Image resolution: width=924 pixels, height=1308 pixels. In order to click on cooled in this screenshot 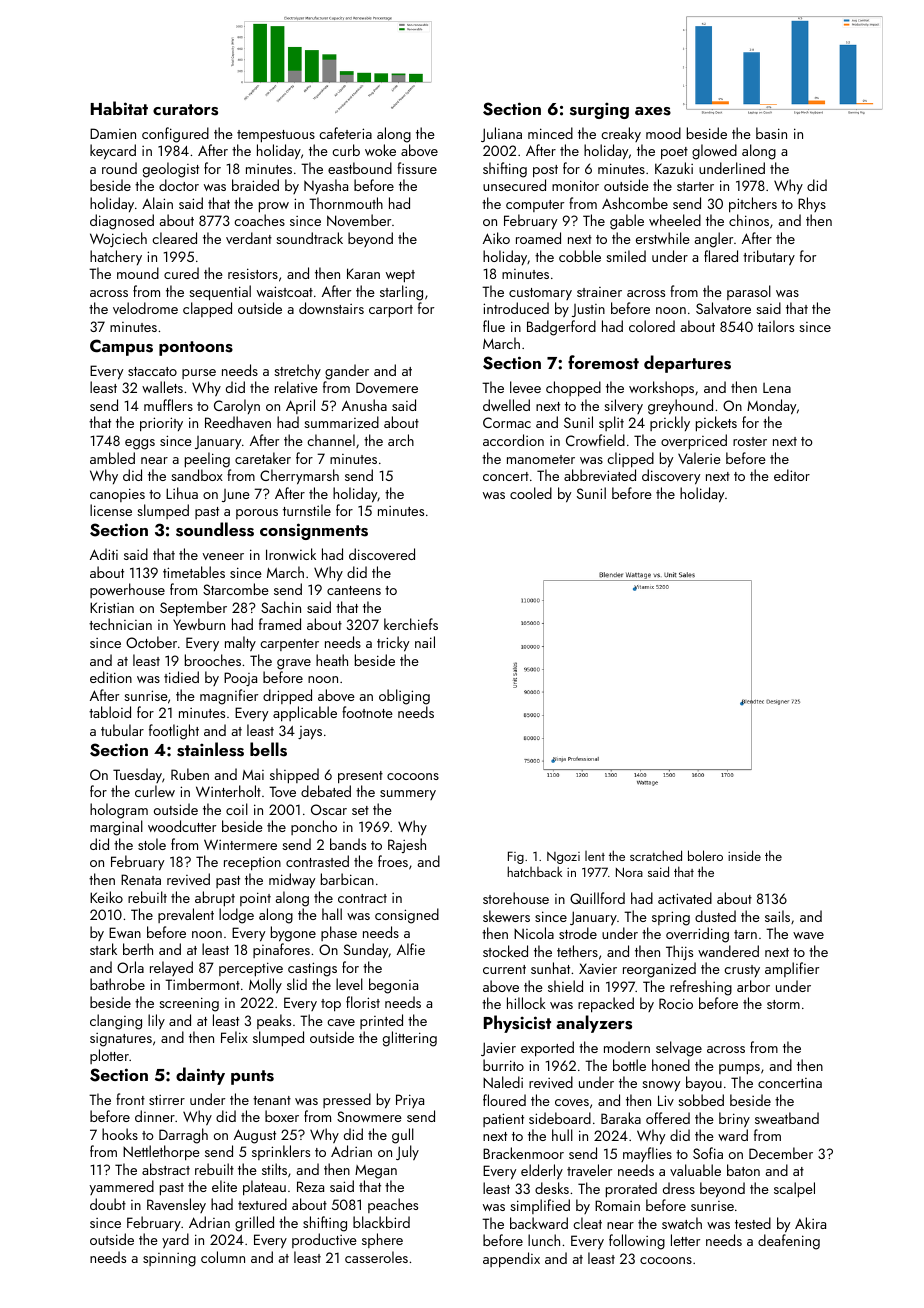, I will do `click(531, 493)`.
